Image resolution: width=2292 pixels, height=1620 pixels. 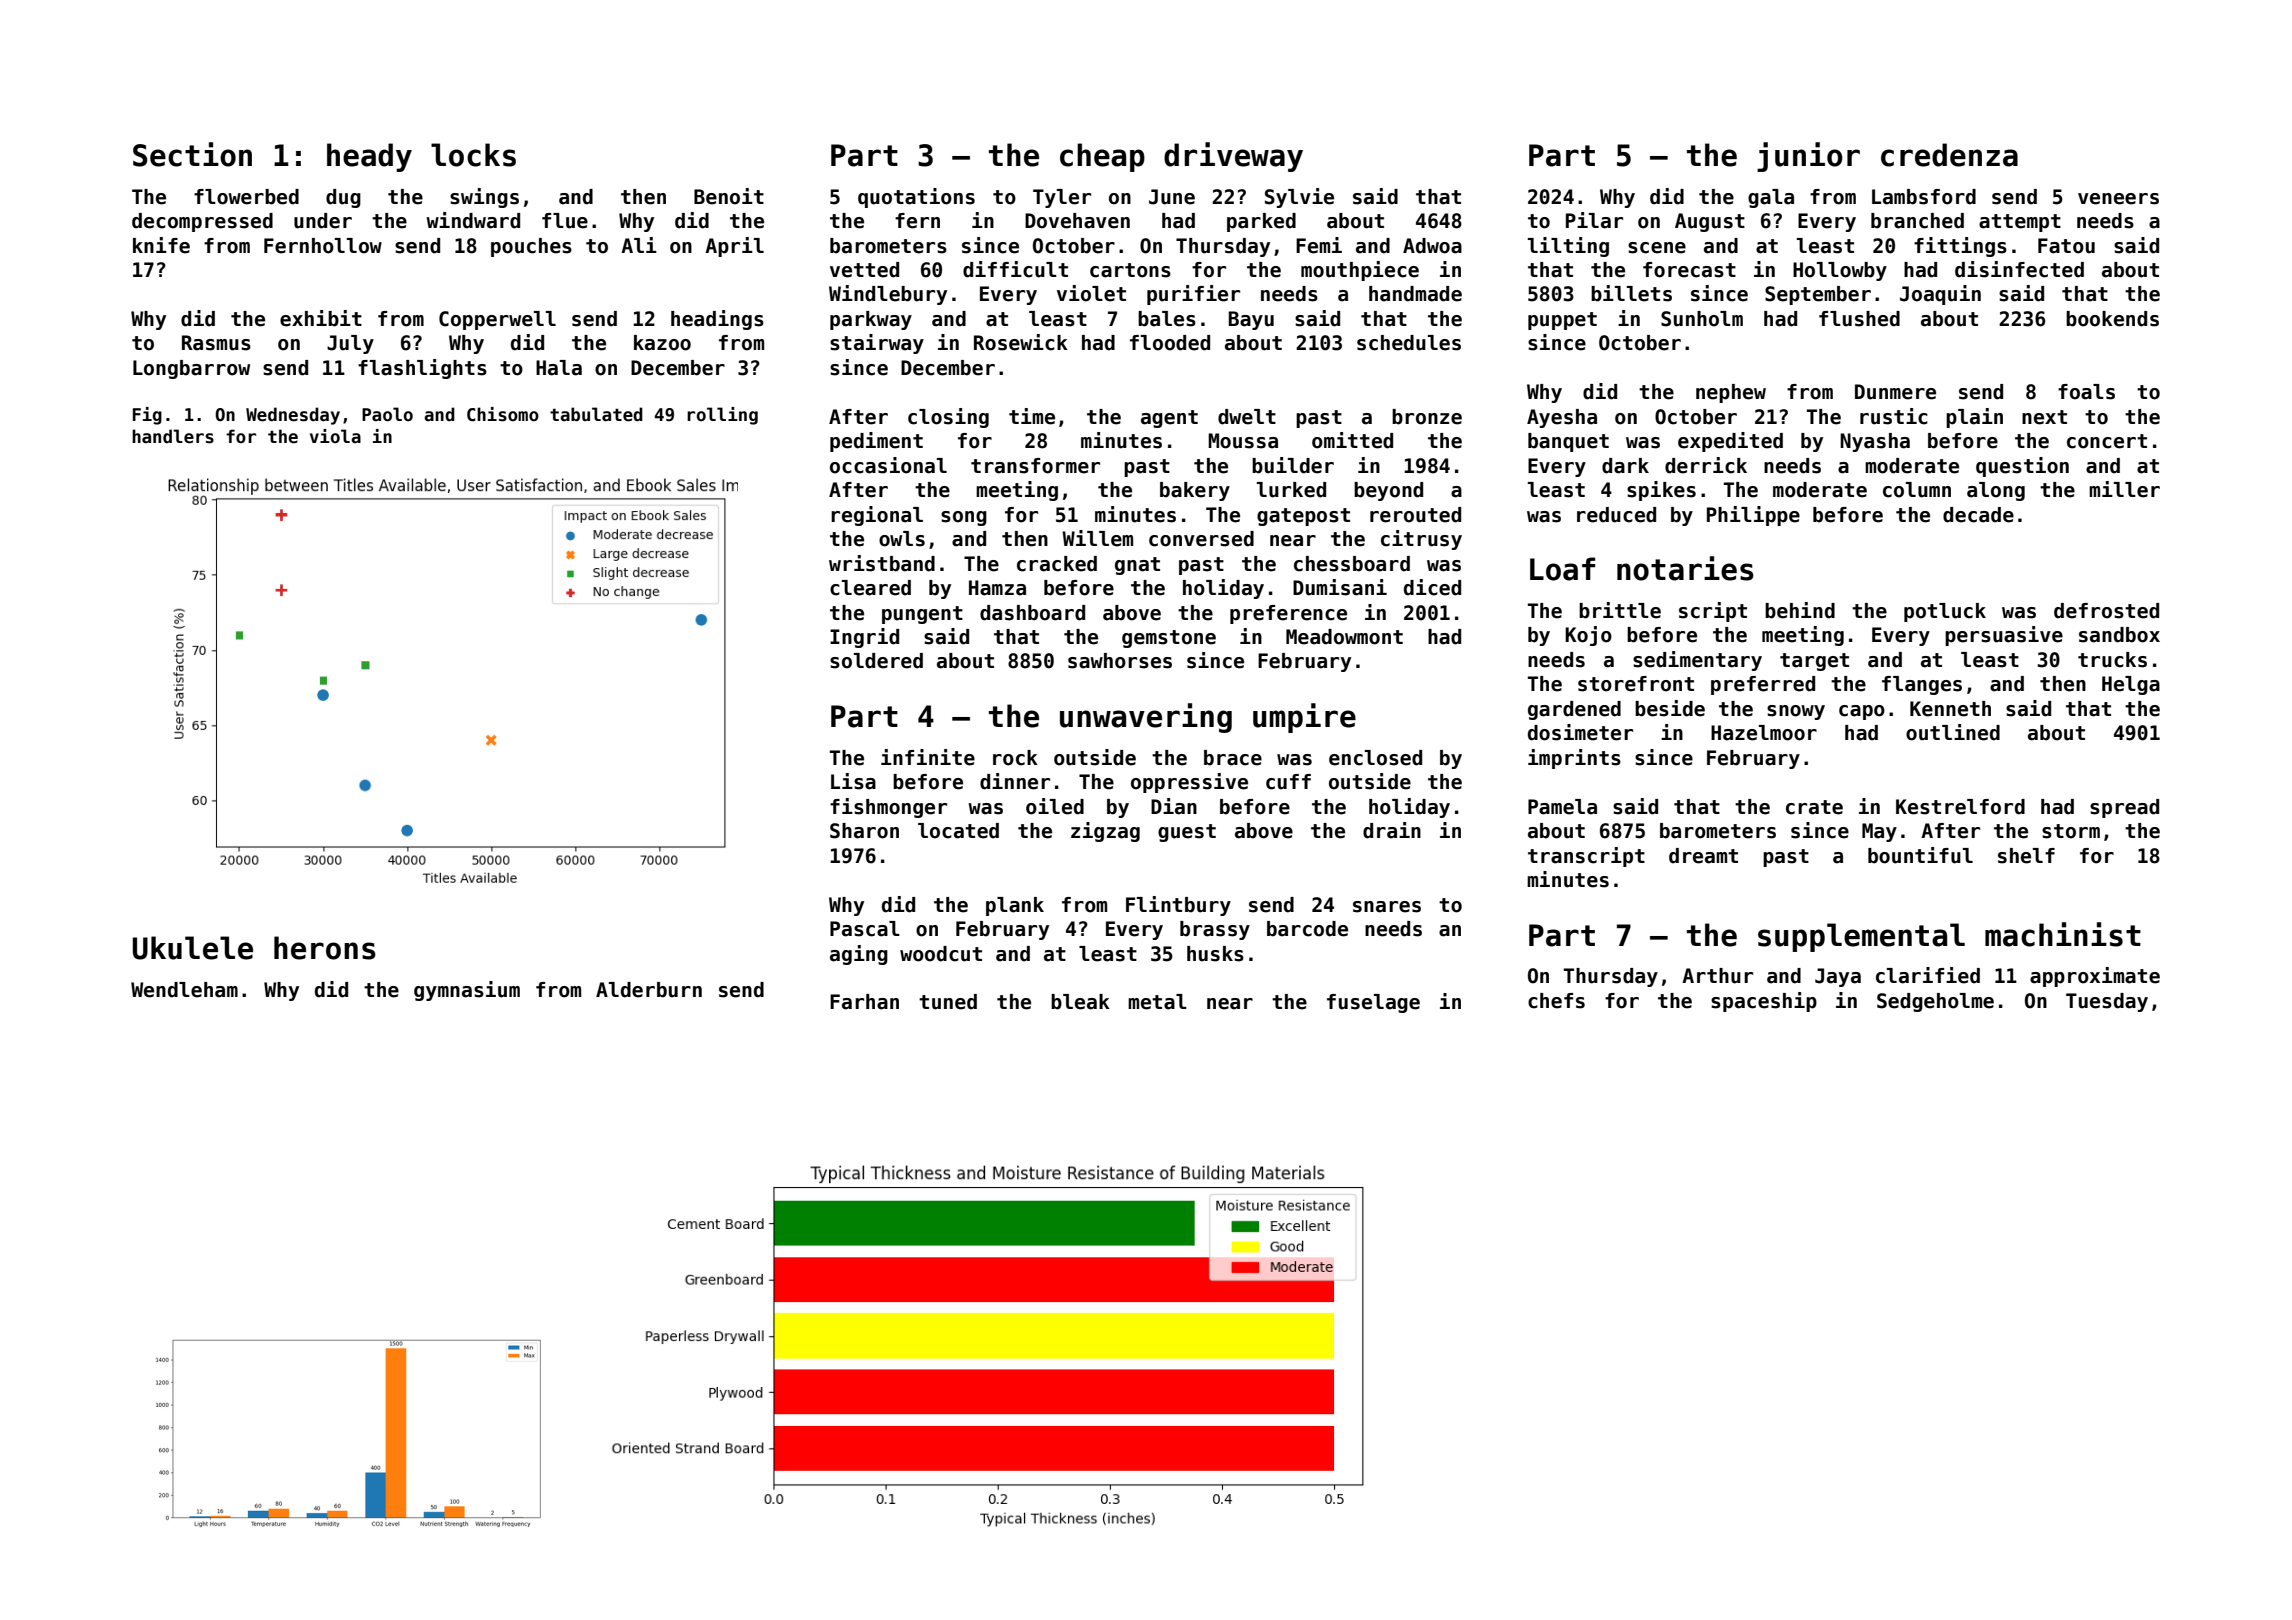 I want to click on Ingrid, so click(x=864, y=638).
